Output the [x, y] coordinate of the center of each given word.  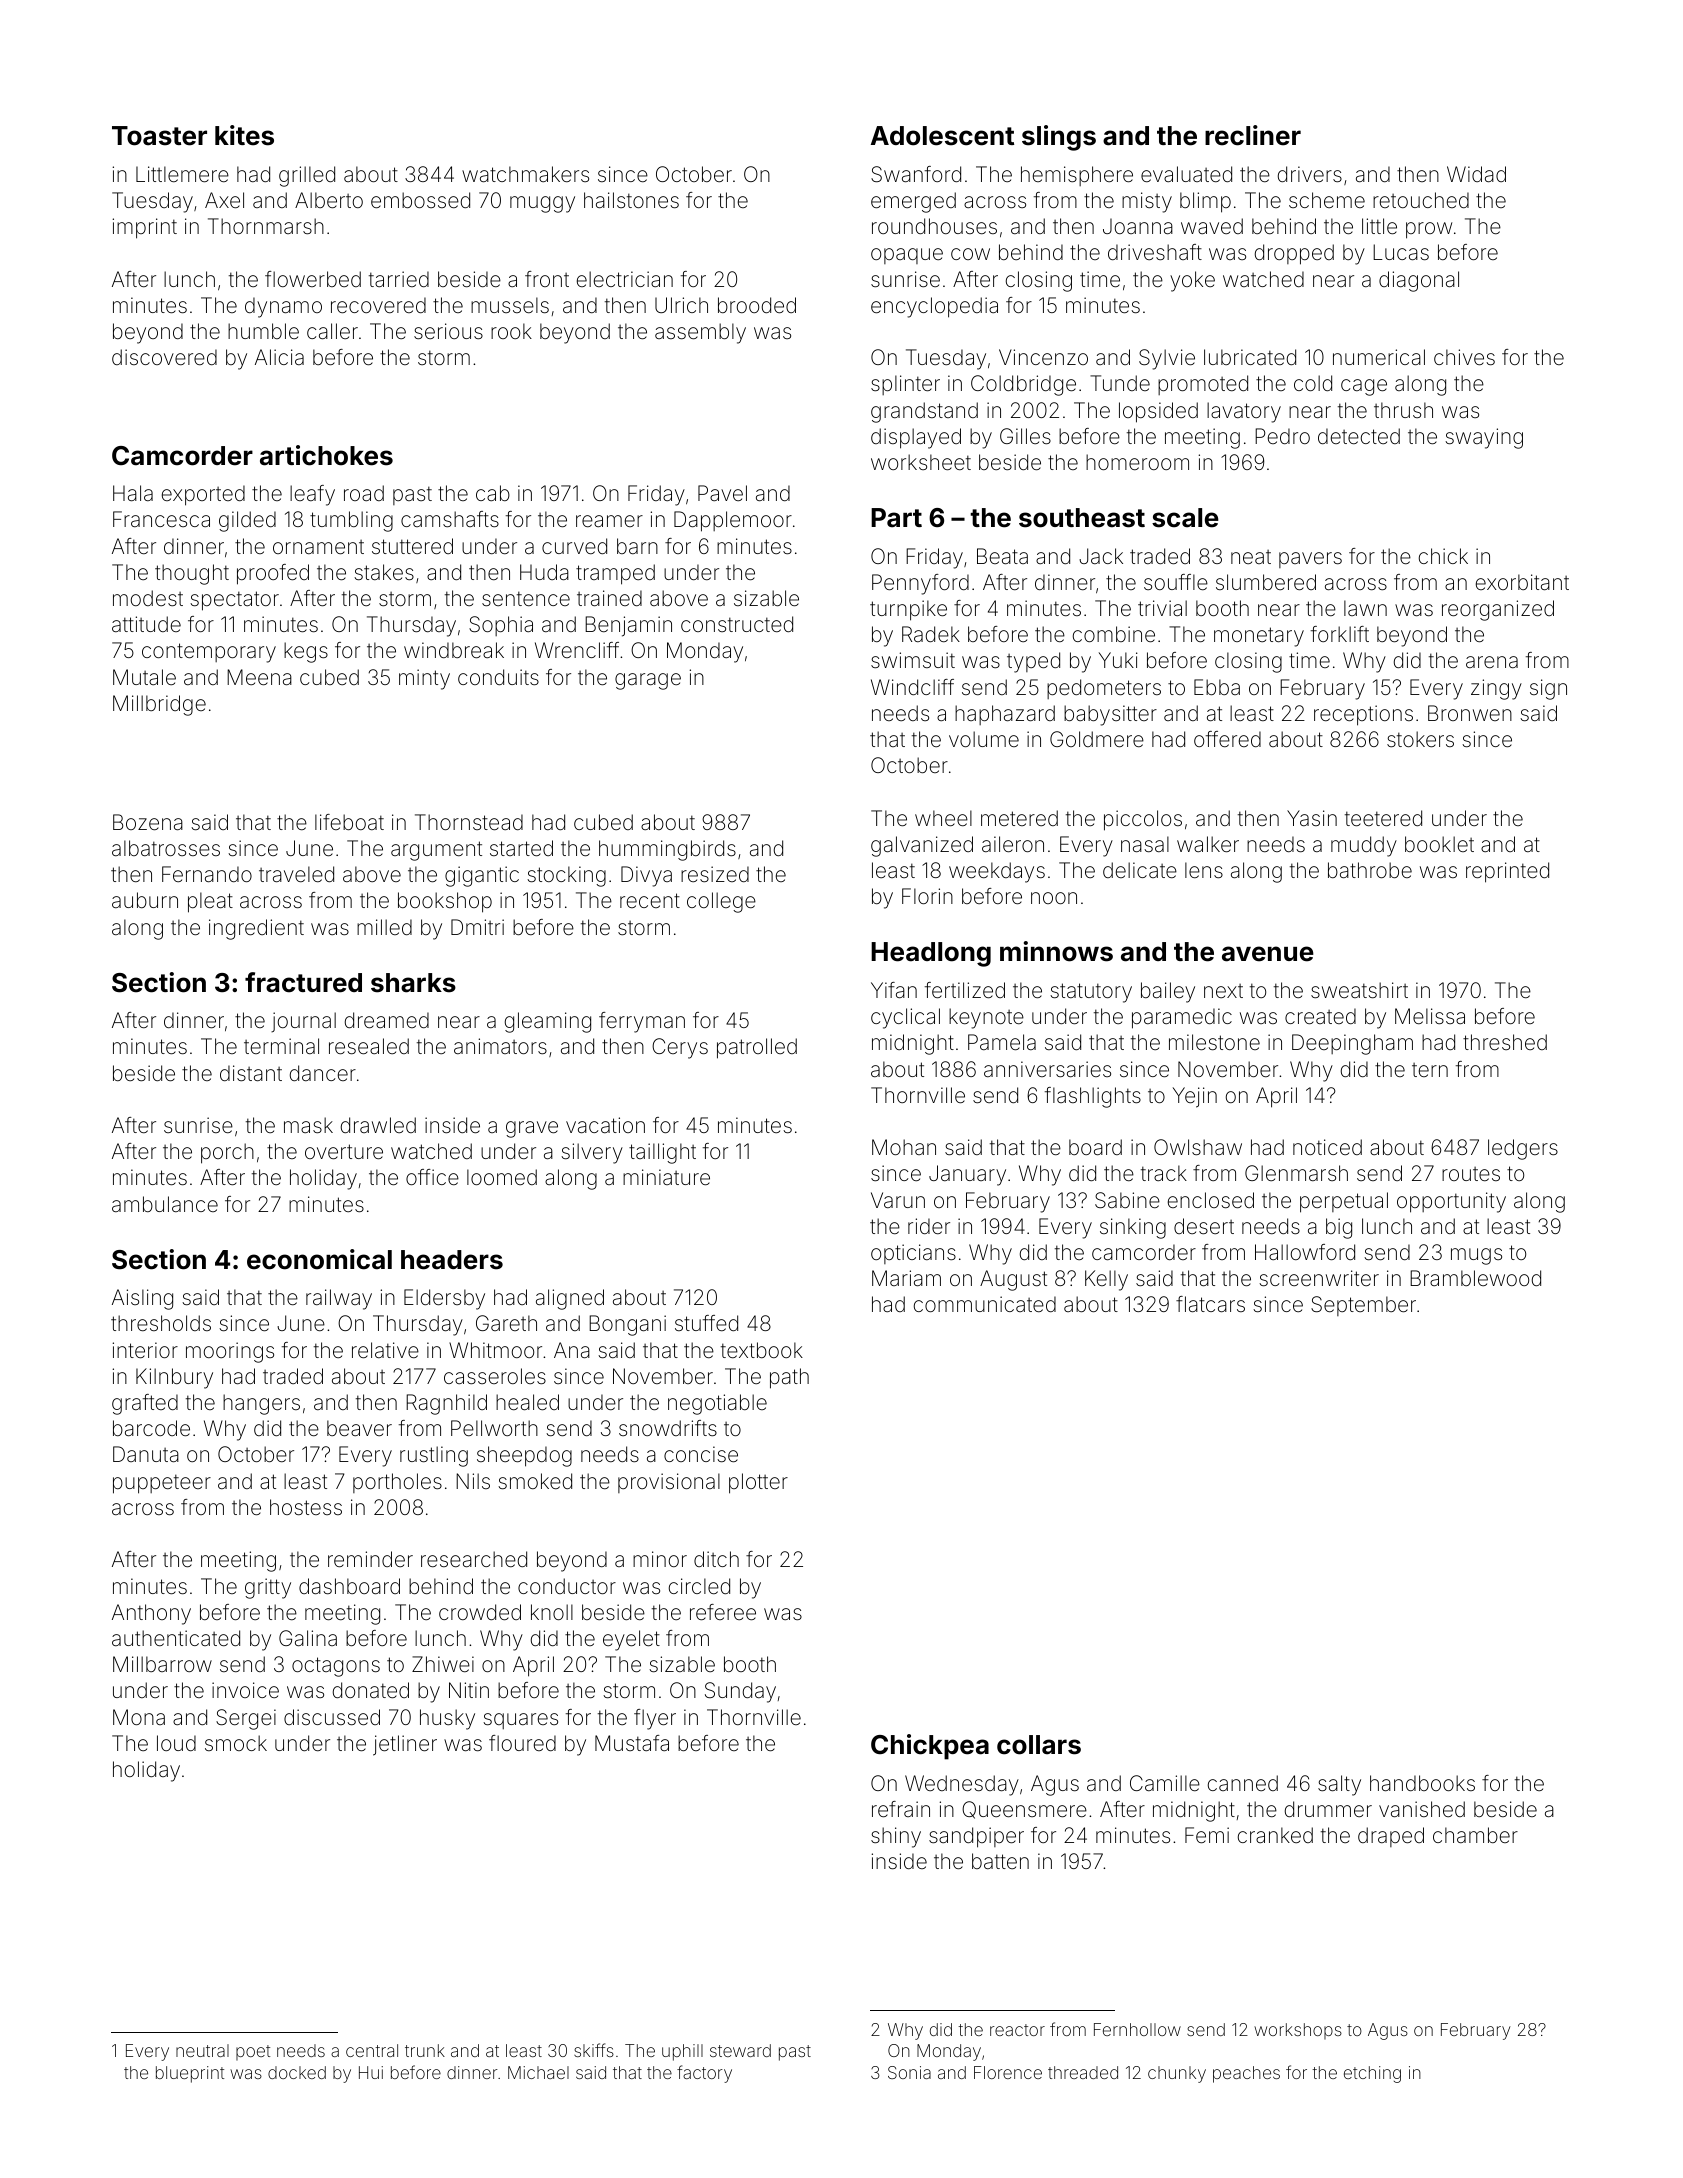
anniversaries [1047, 1069]
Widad [1476, 174]
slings [1059, 138]
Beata [1002, 556]
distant [251, 1073]
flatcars [1210, 1304]
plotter [758, 1483]
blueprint [190, 2074]
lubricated [1250, 357]
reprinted [1507, 872]
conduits [498, 677]
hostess [306, 1507]
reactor [1017, 2030]
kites [244, 135]
